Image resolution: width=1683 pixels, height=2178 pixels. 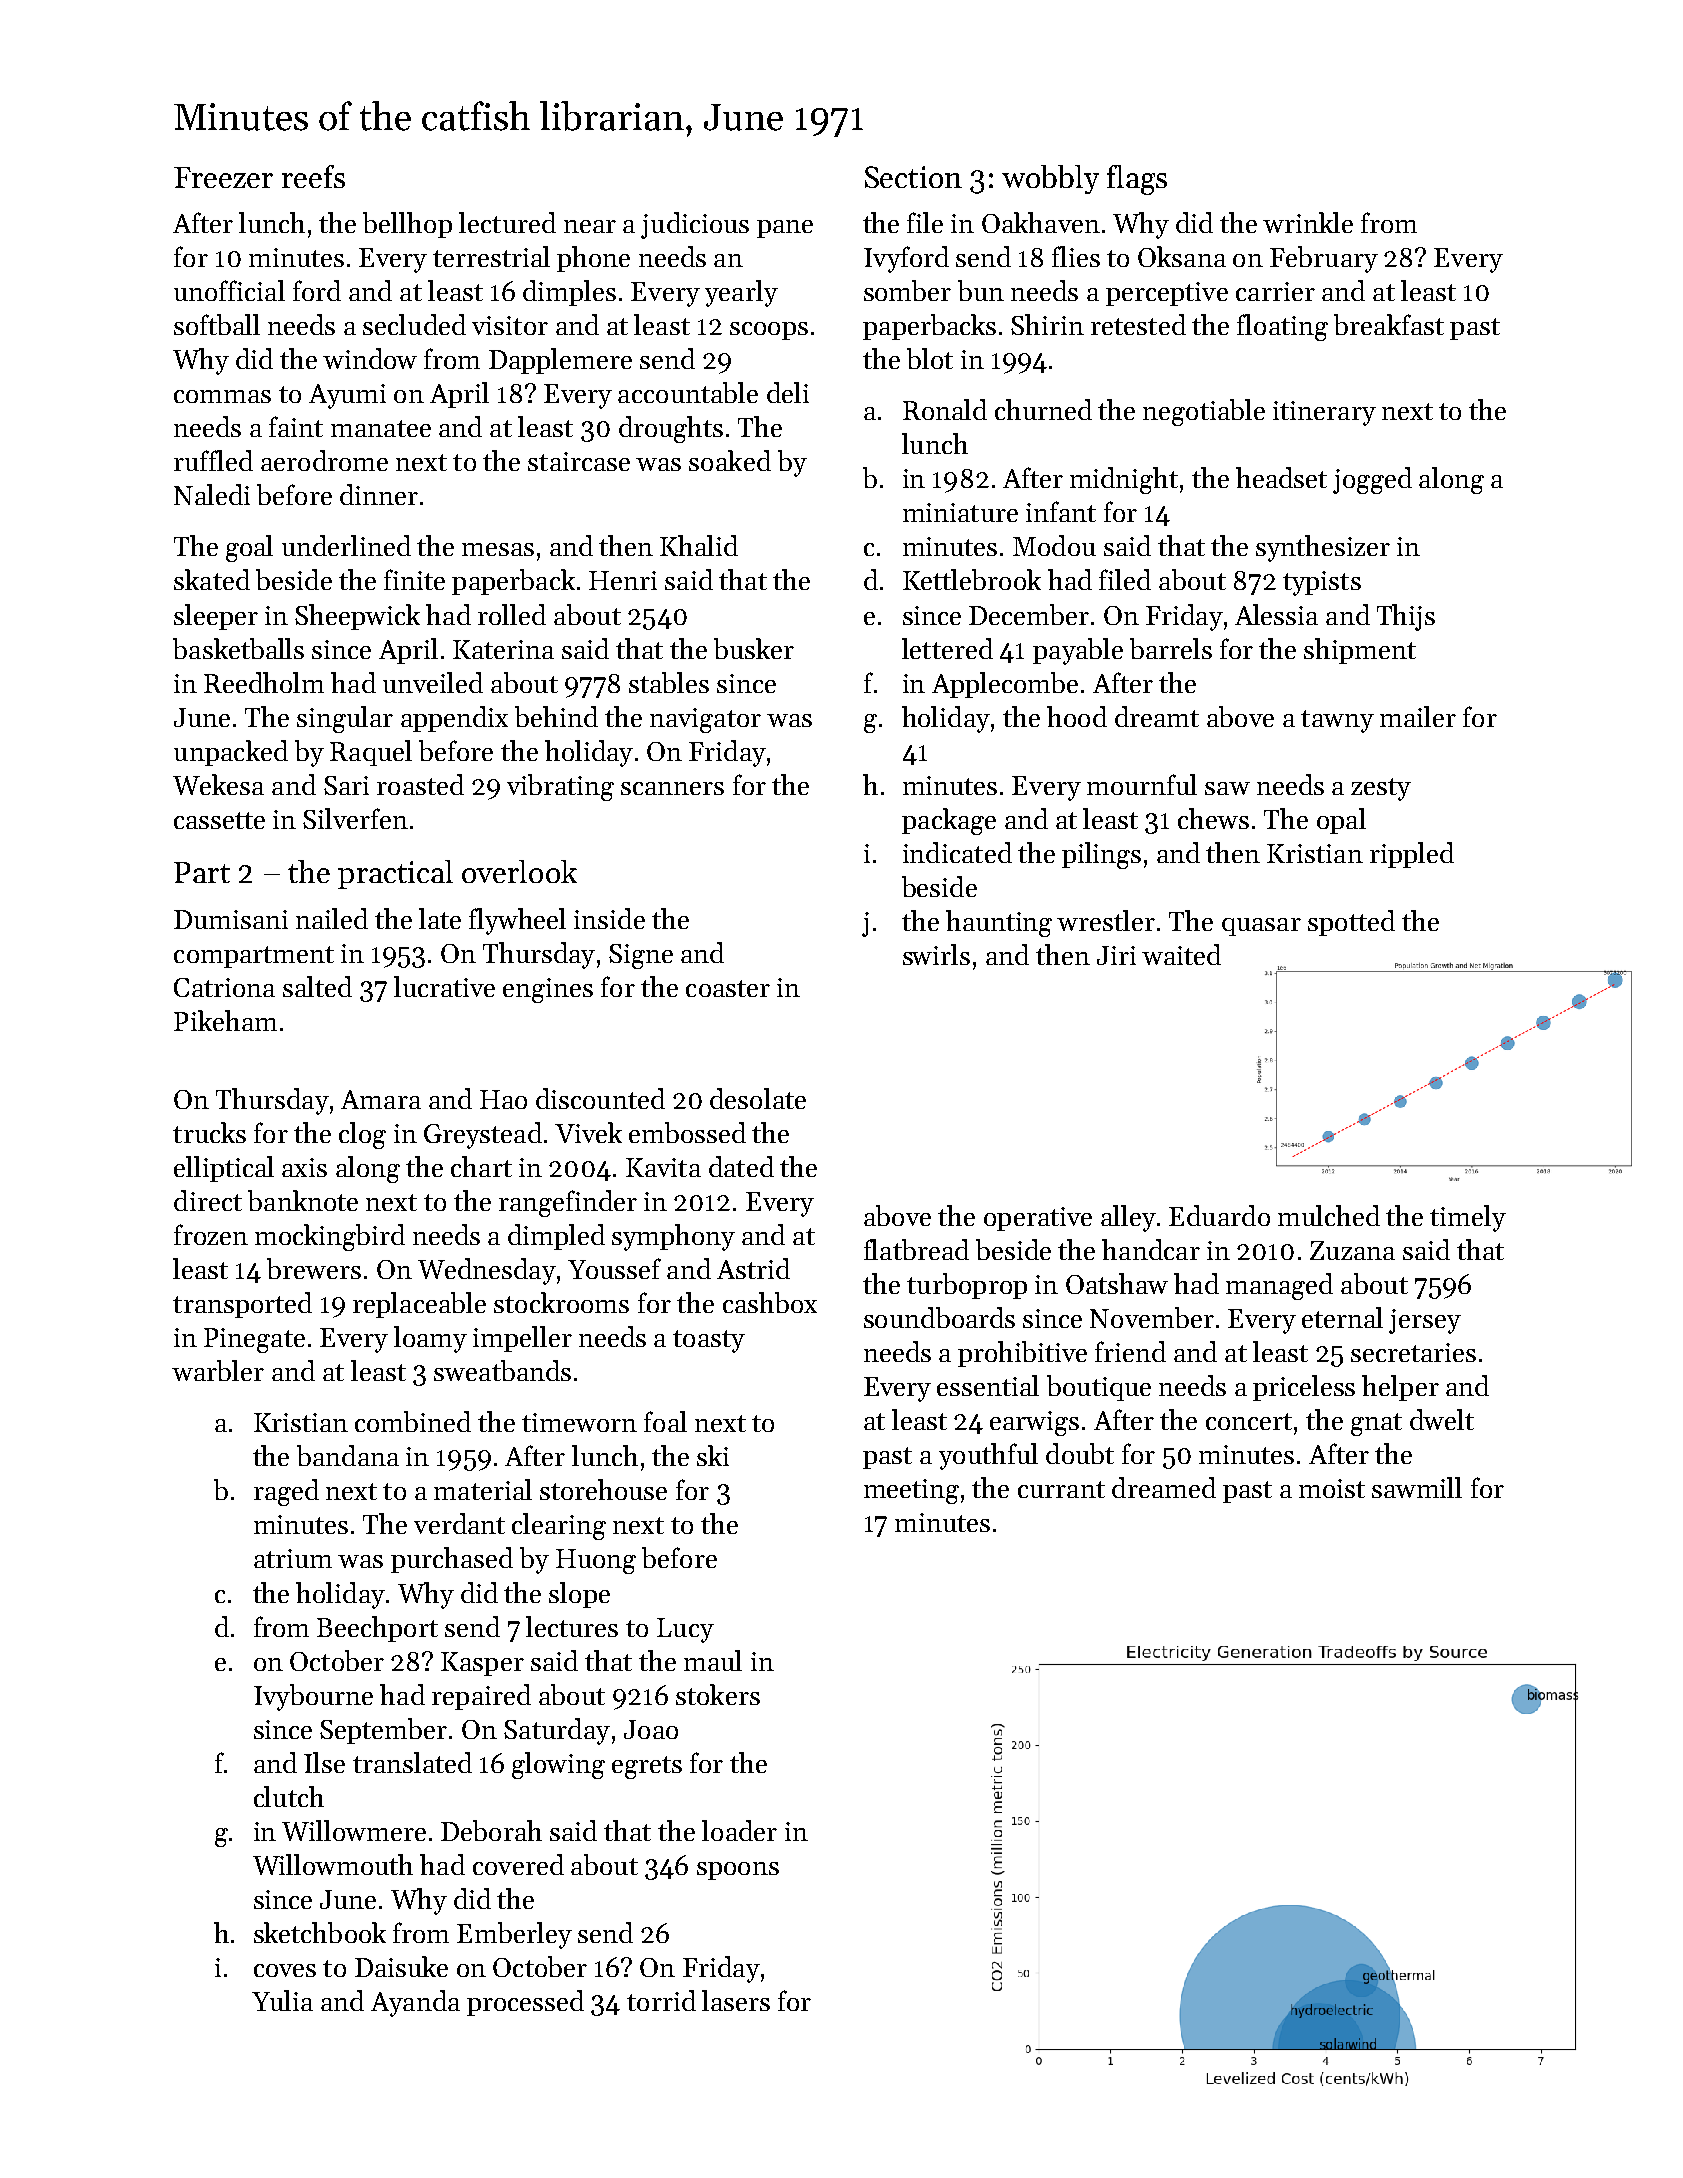 I want to click on frozen, so click(x=211, y=1234).
